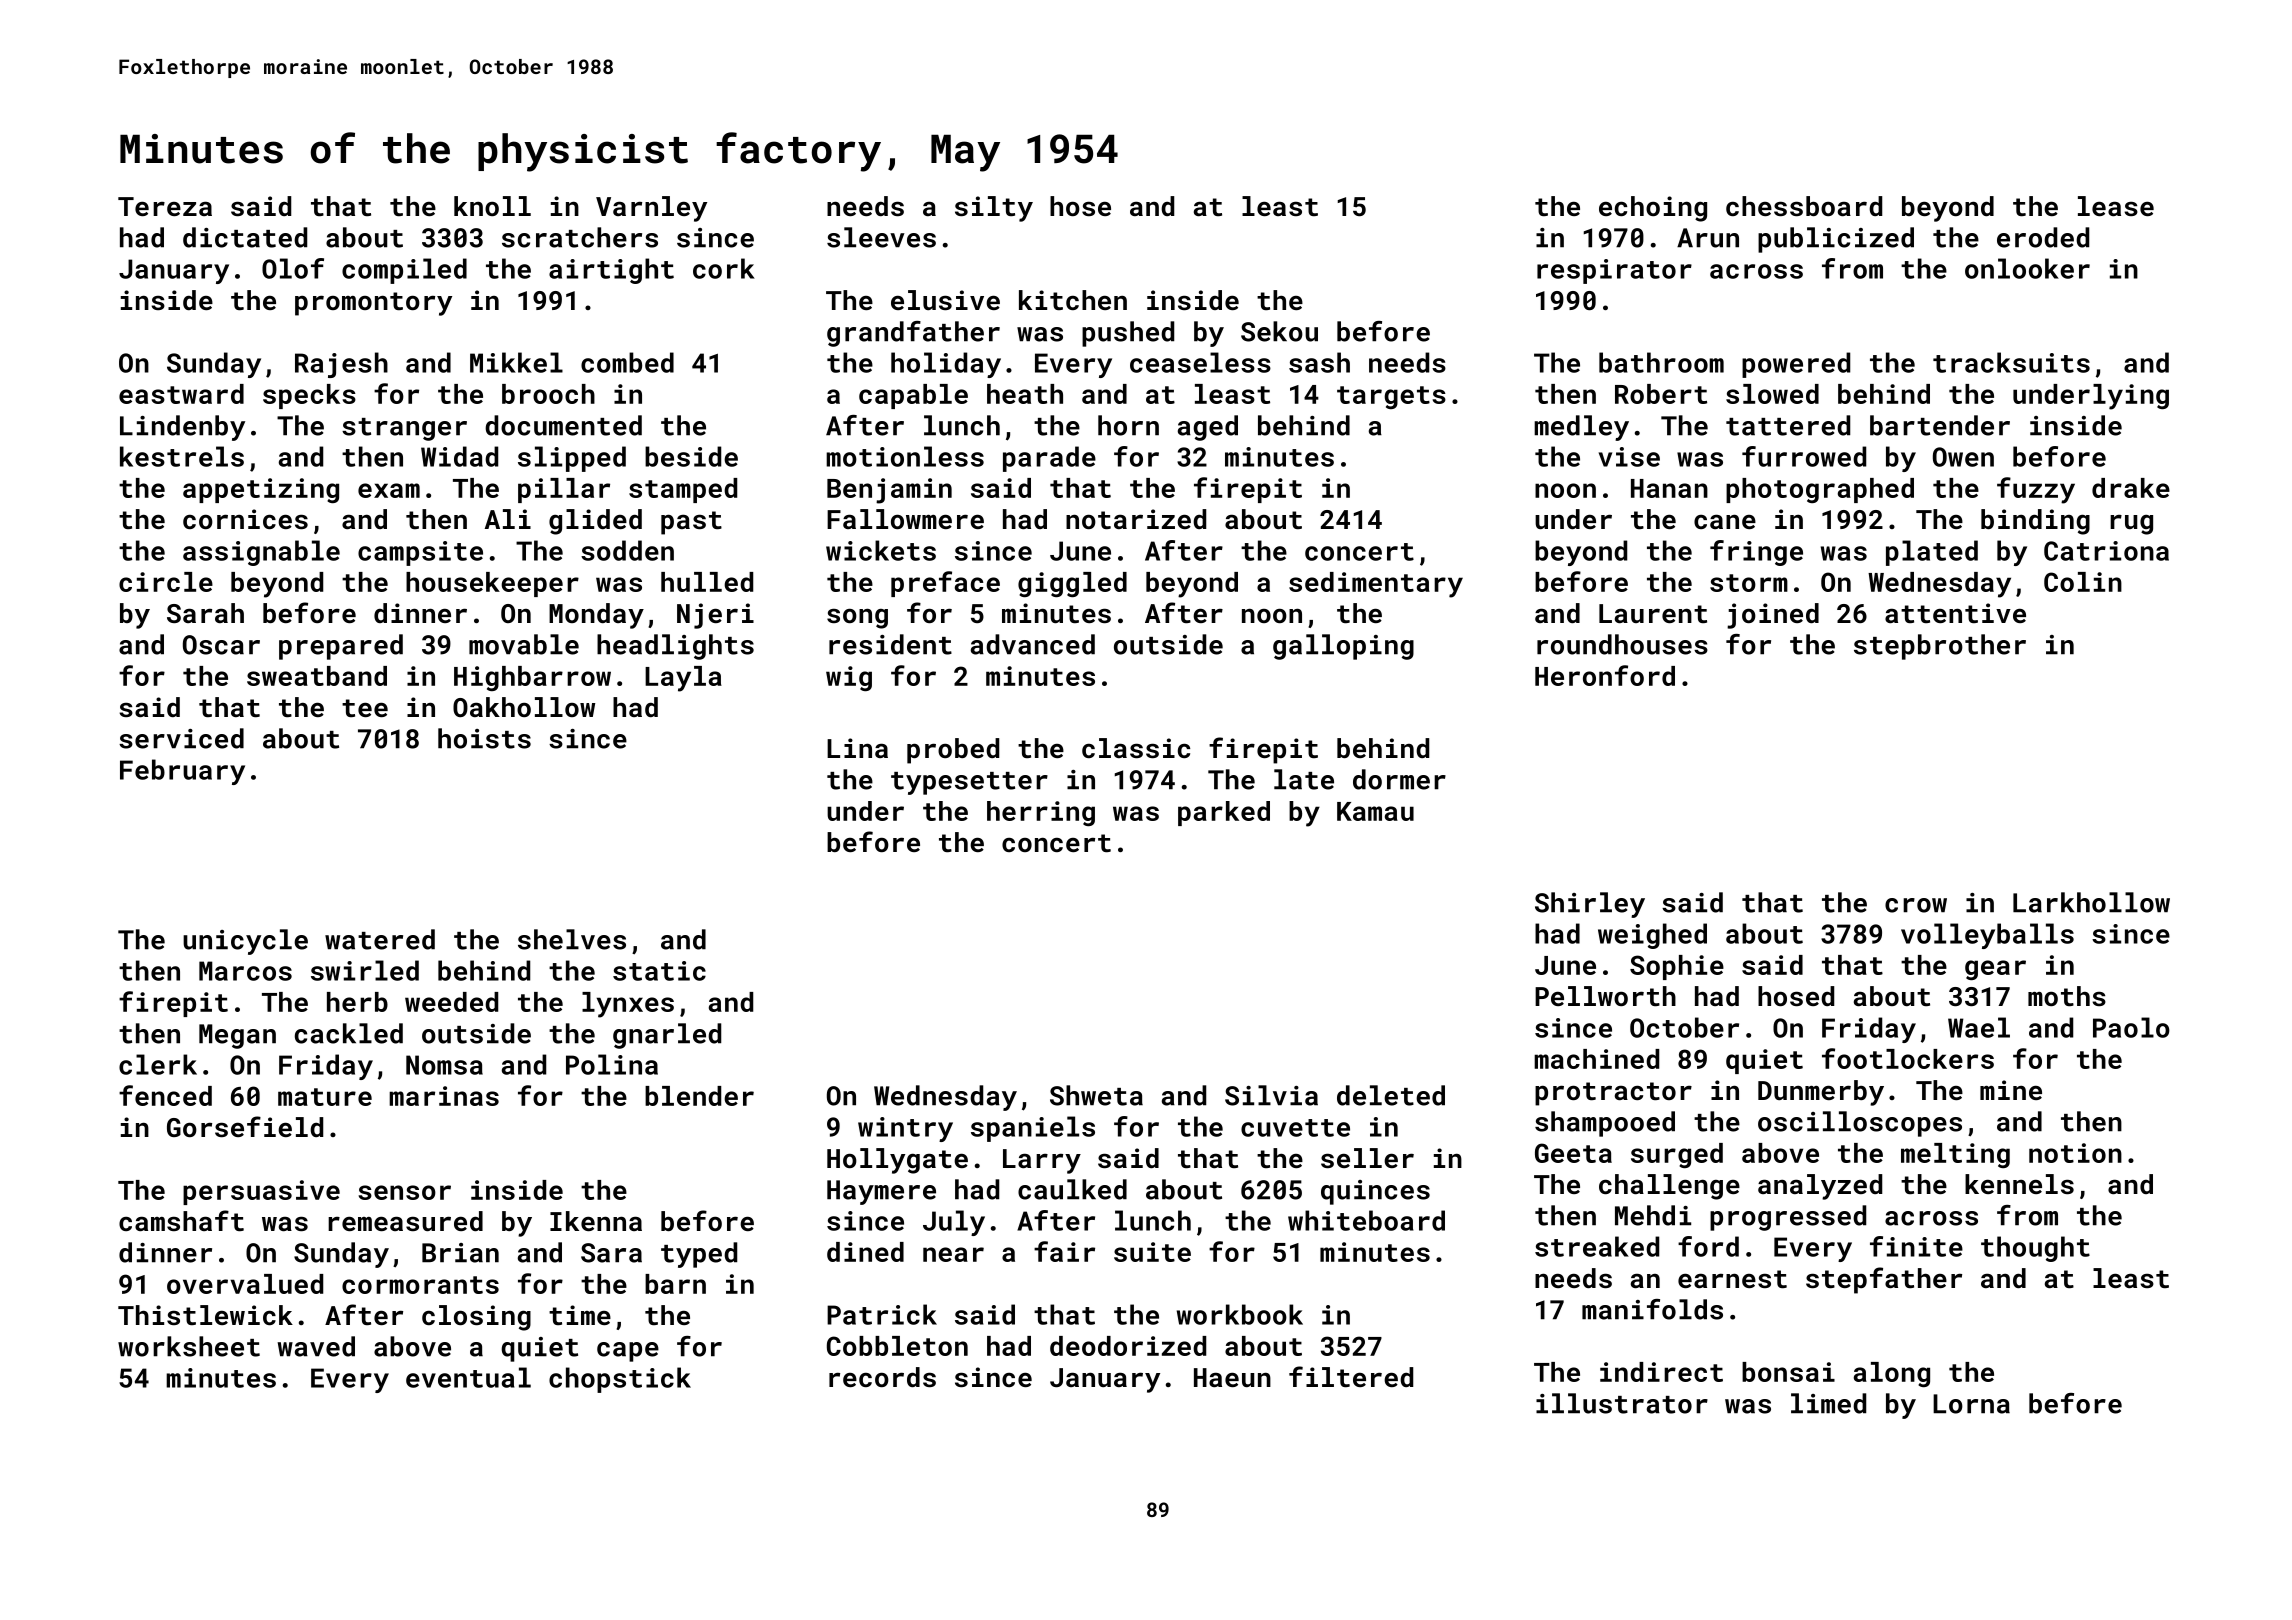  Describe the element at coordinates (365, 708) in the image. I see `tee` at that location.
